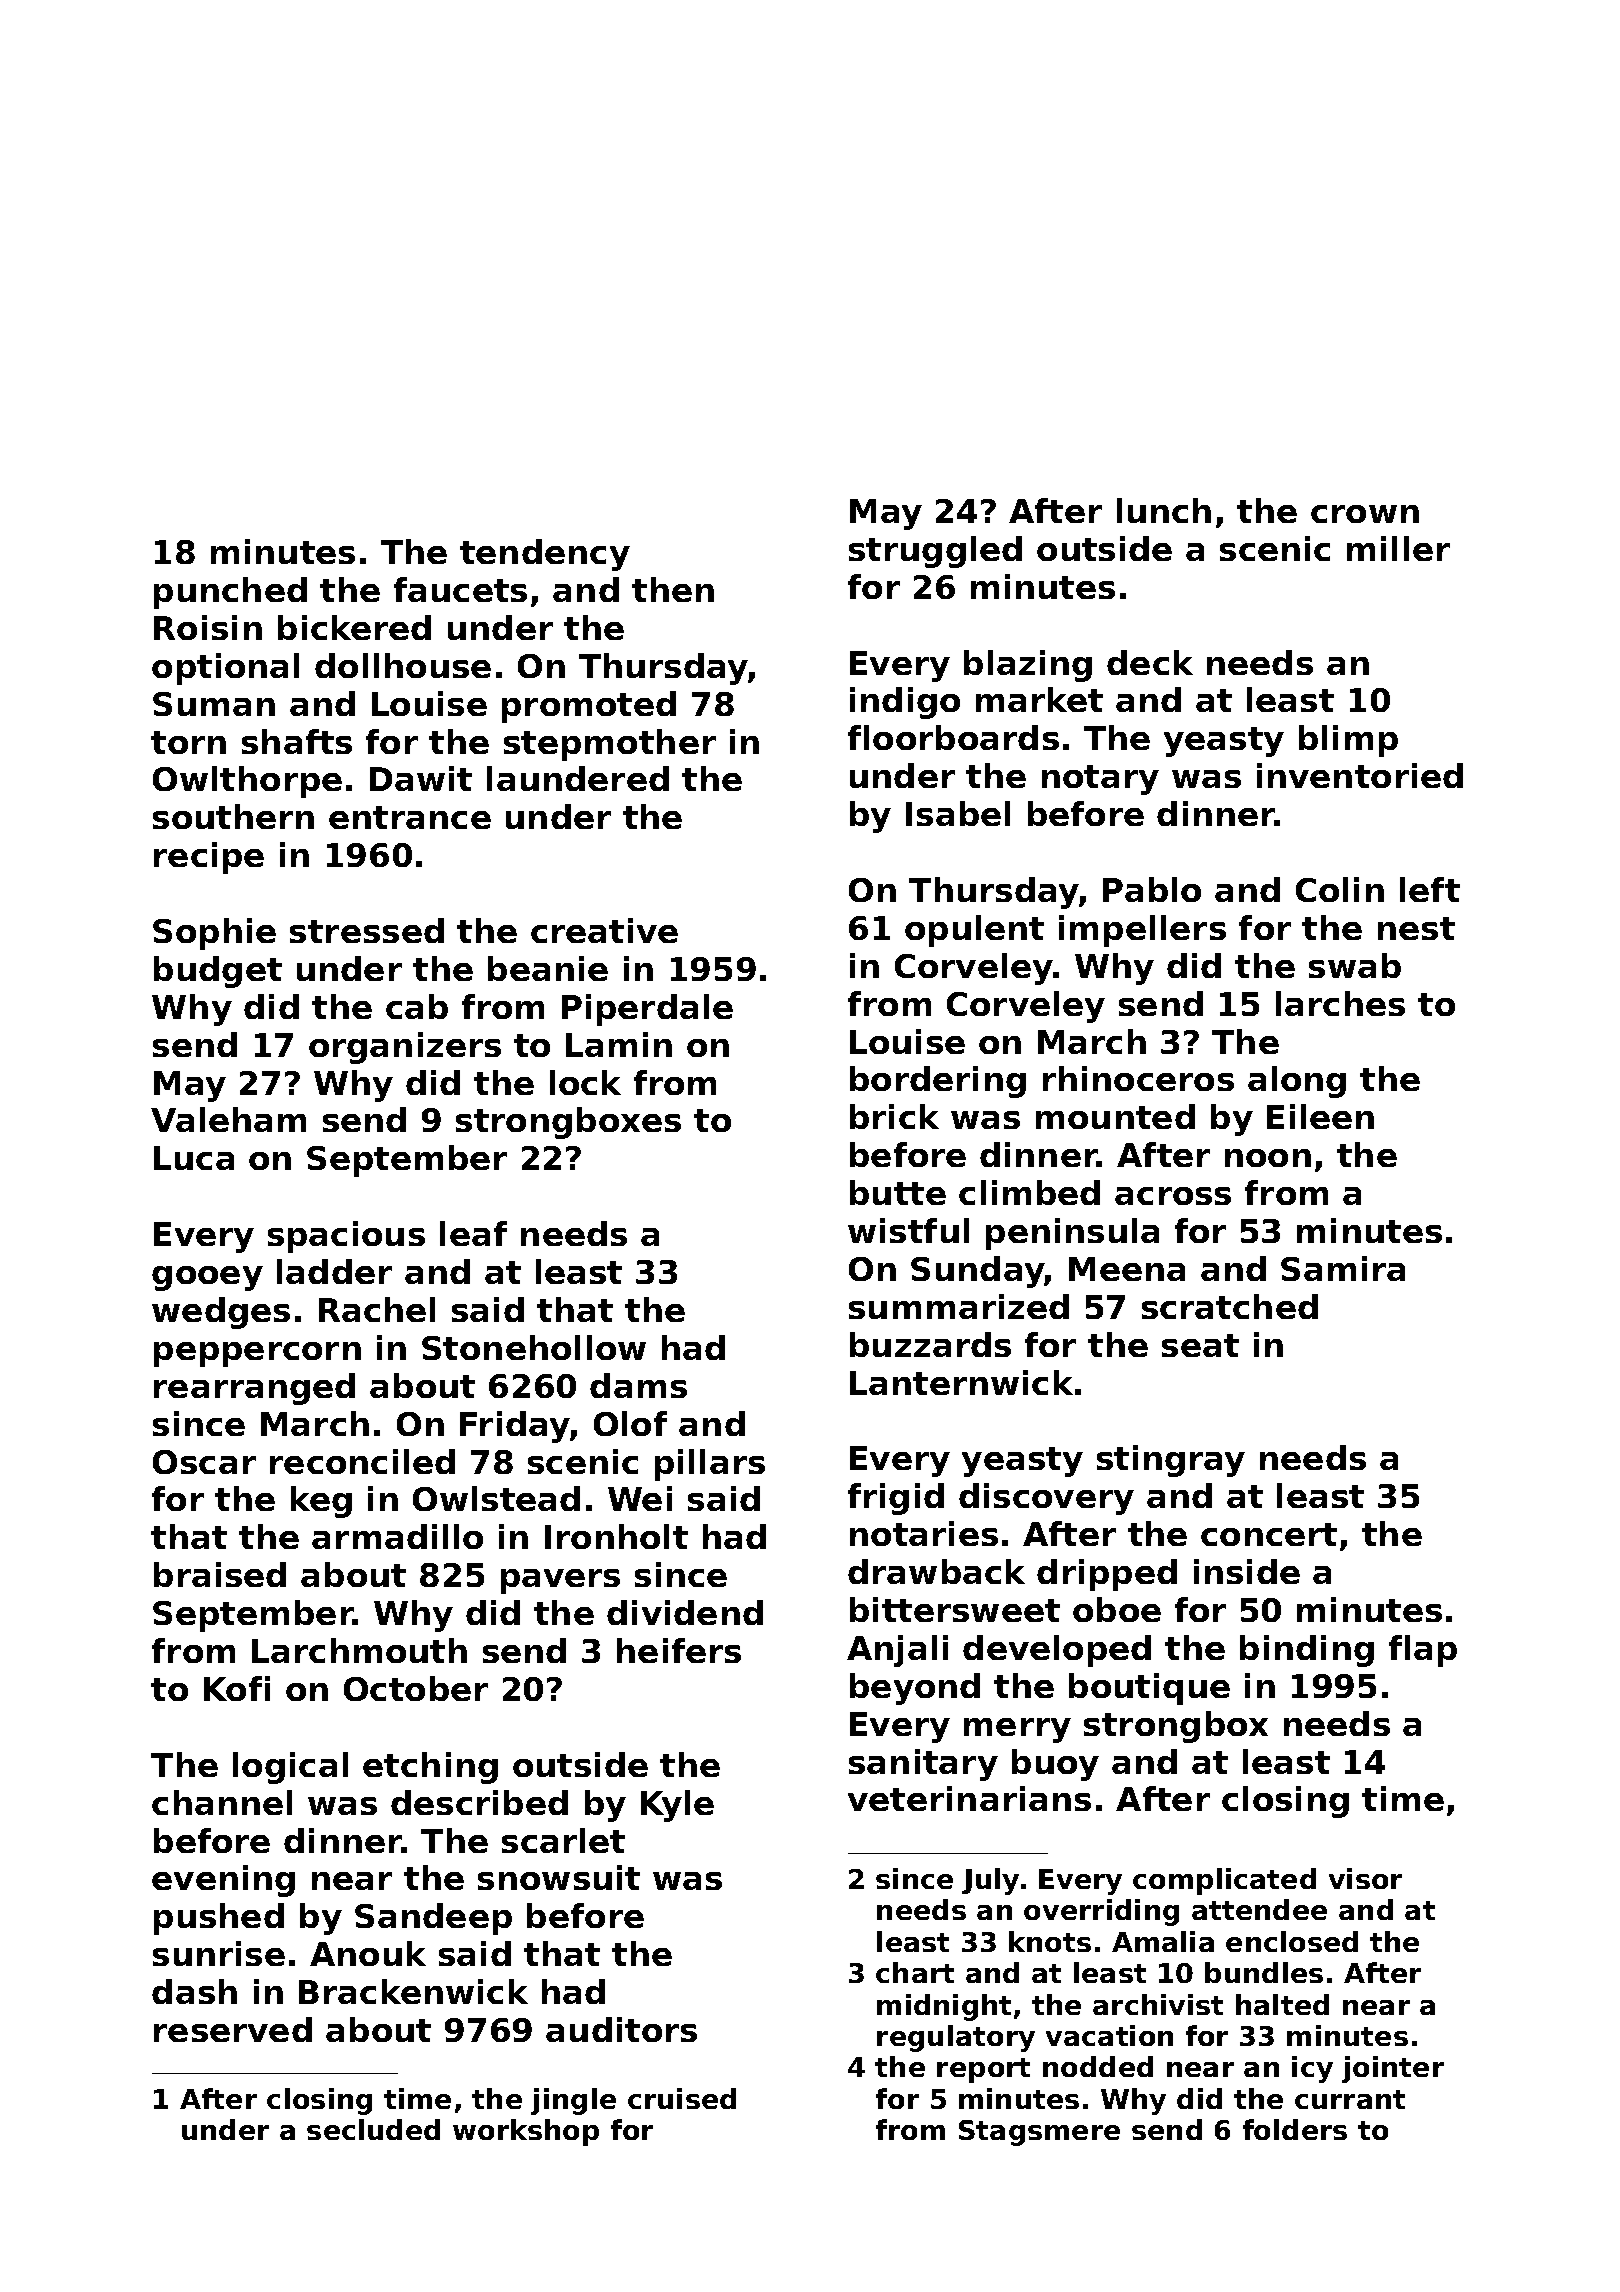 Image resolution: width=1620 pixels, height=2292 pixels. Describe the element at coordinates (1365, 514) in the screenshot. I see `crown` at that location.
